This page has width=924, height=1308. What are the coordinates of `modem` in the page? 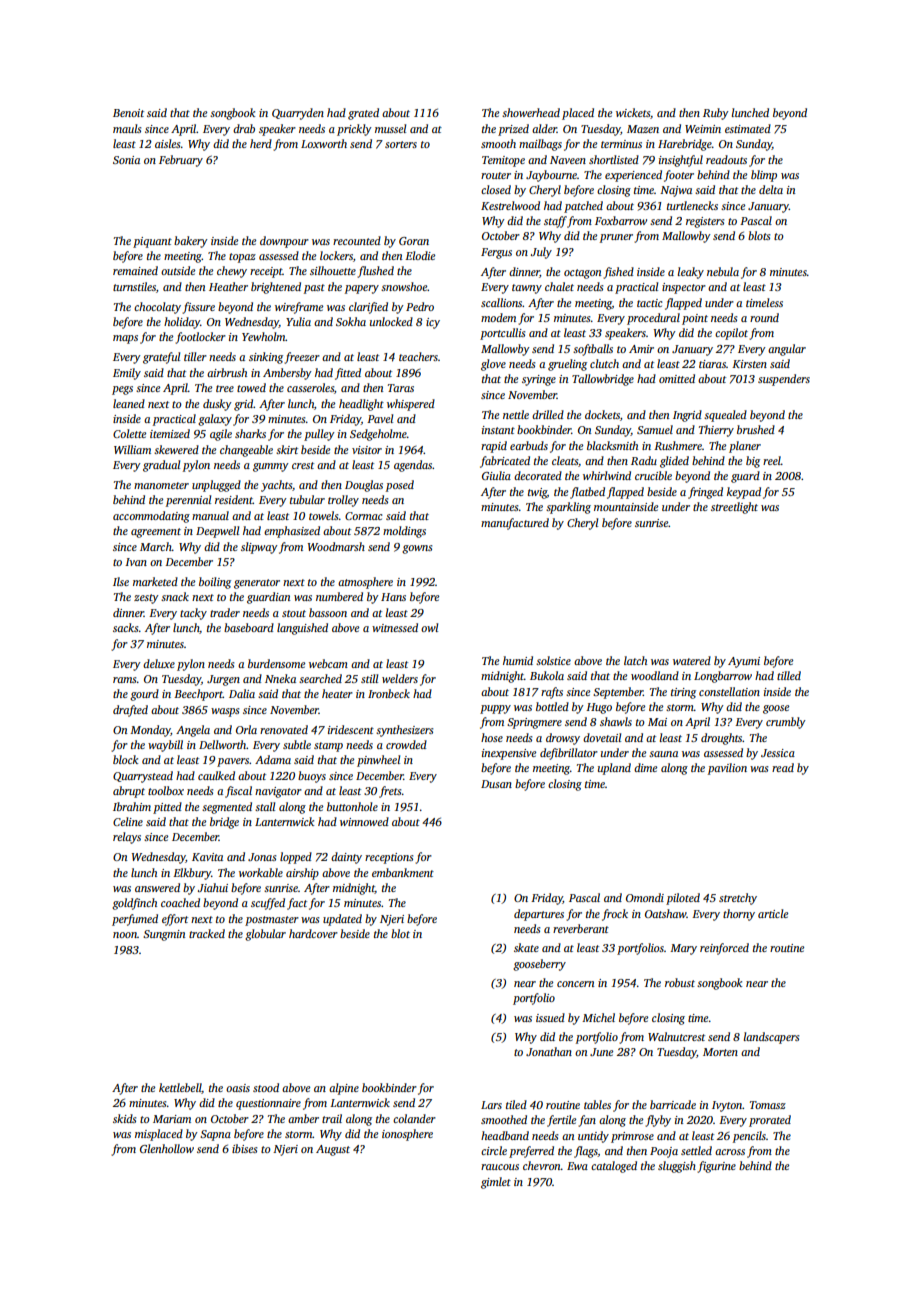 It's located at (498, 317).
